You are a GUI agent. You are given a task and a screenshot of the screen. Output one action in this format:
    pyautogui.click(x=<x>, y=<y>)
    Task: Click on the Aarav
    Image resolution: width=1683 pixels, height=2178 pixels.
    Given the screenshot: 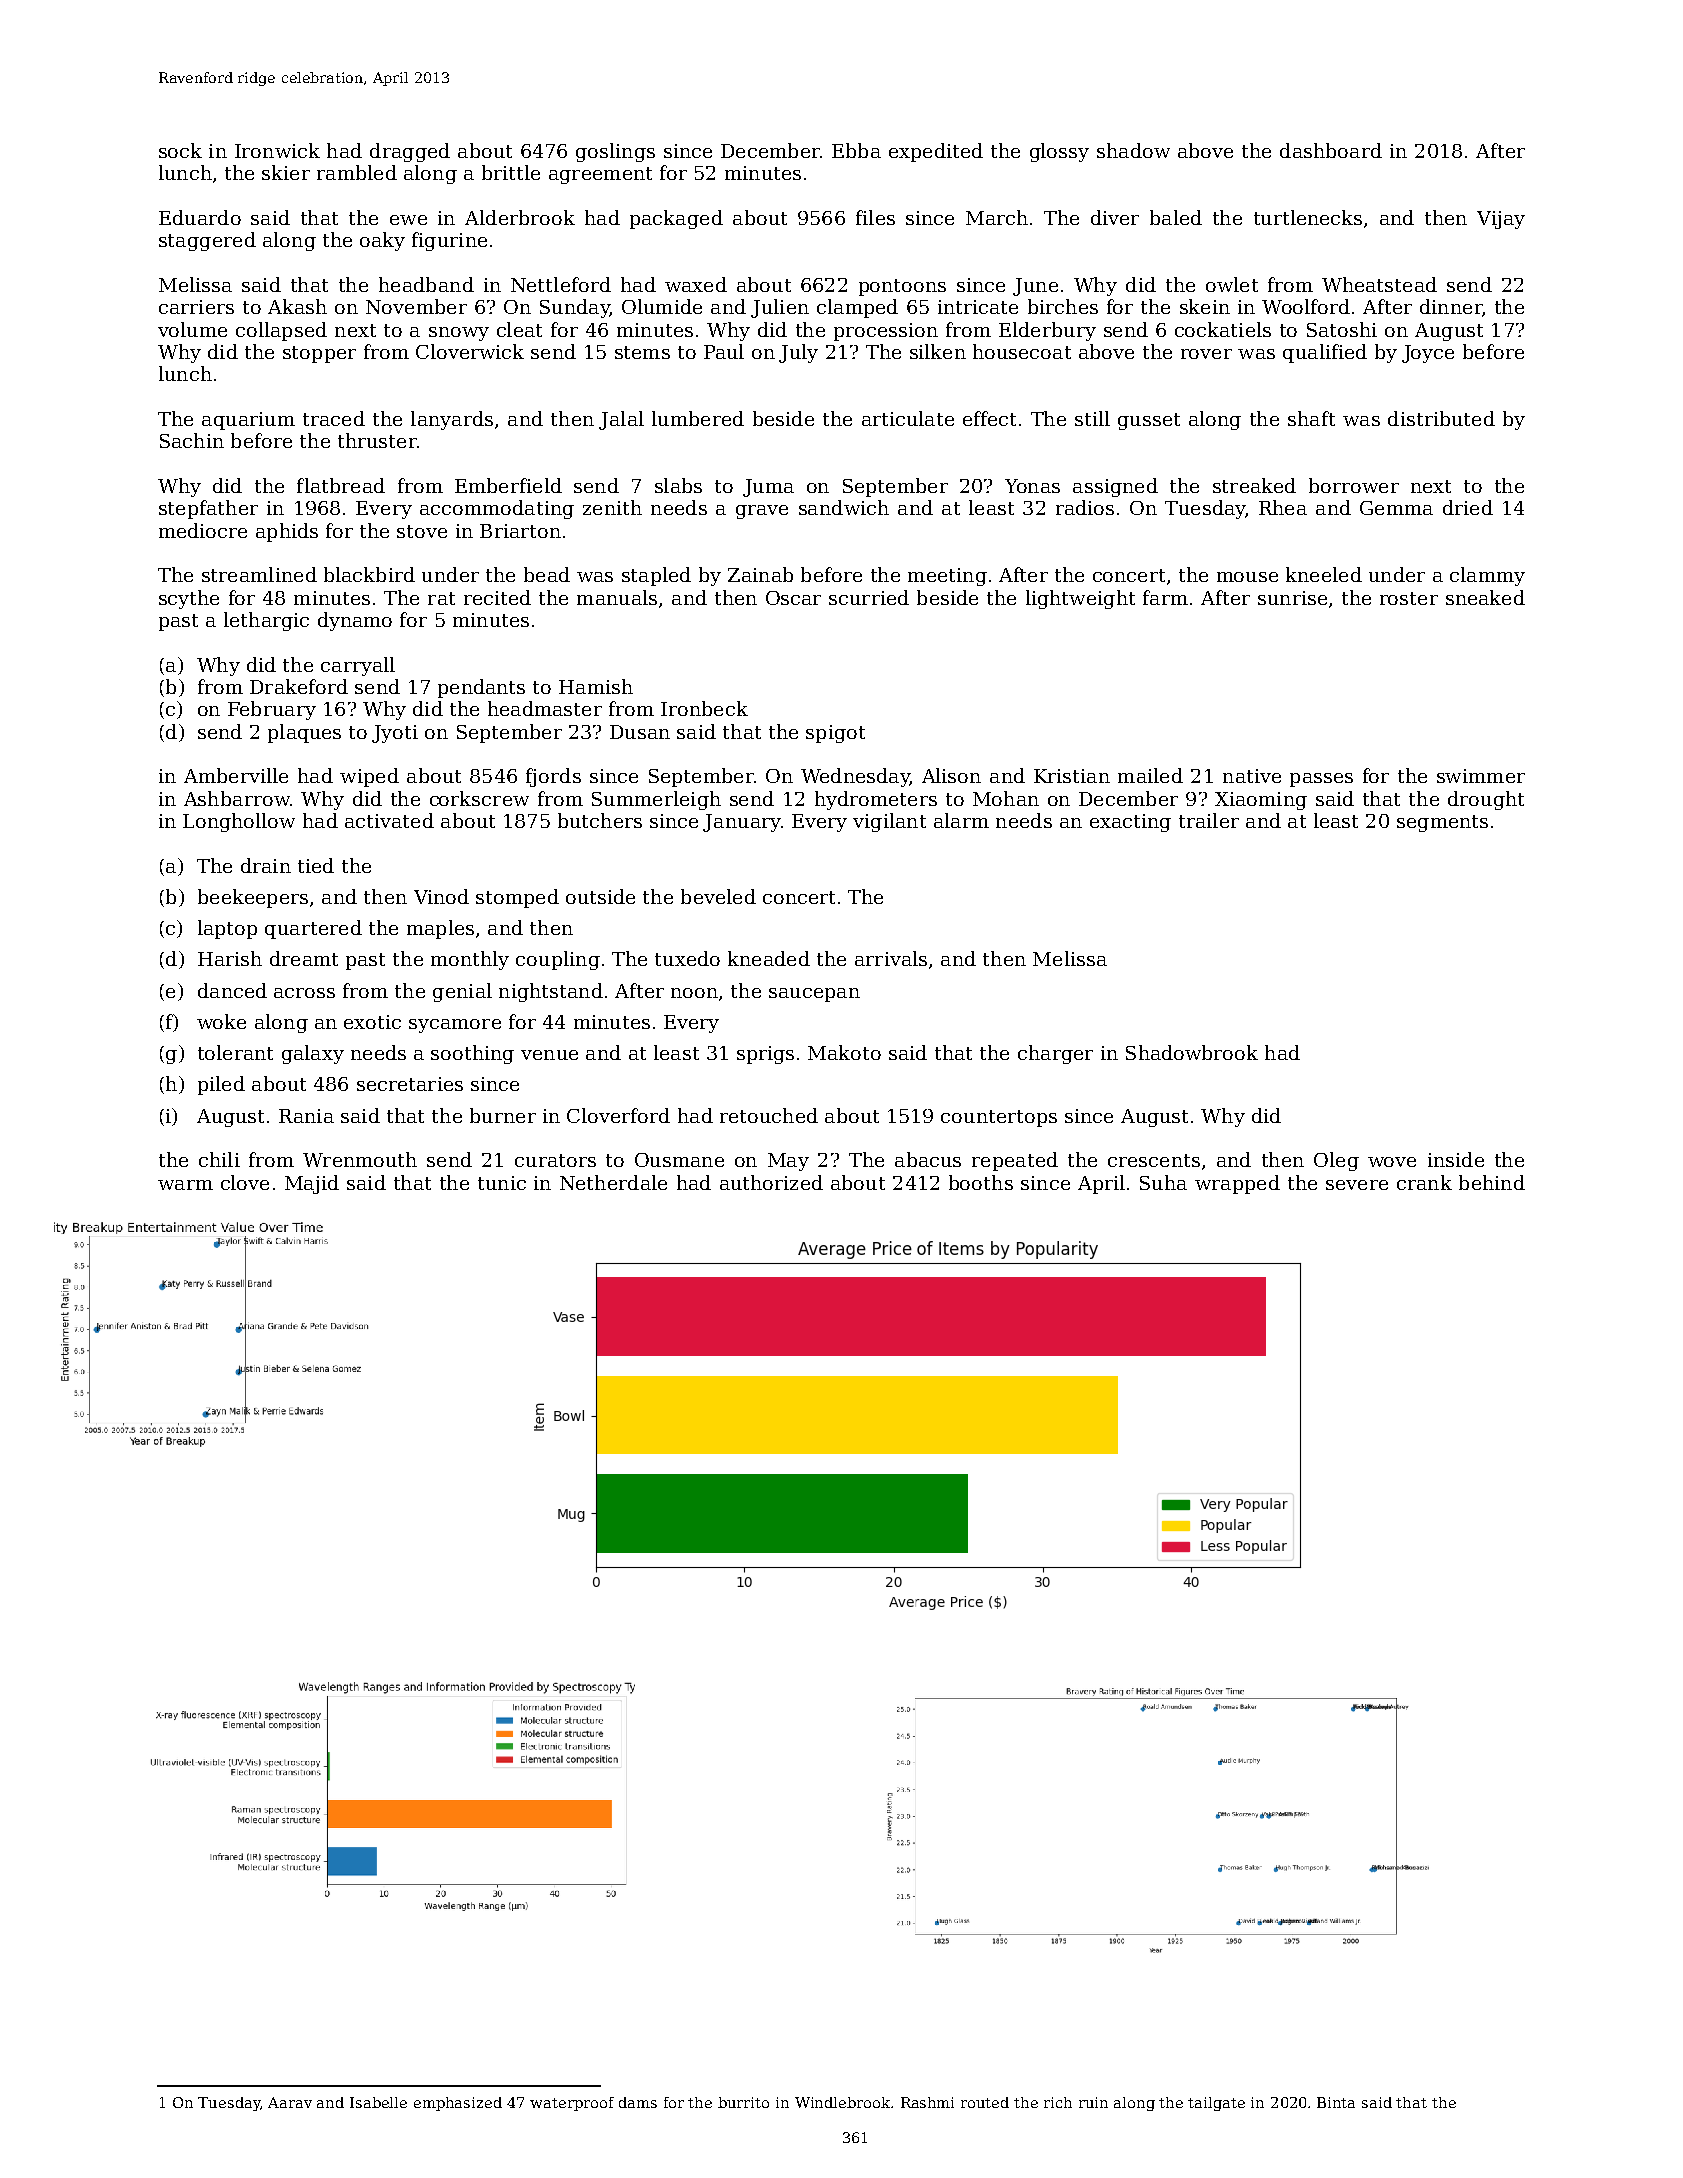 What is the action you would take?
    pyautogui.click(x=290, y=2102)
